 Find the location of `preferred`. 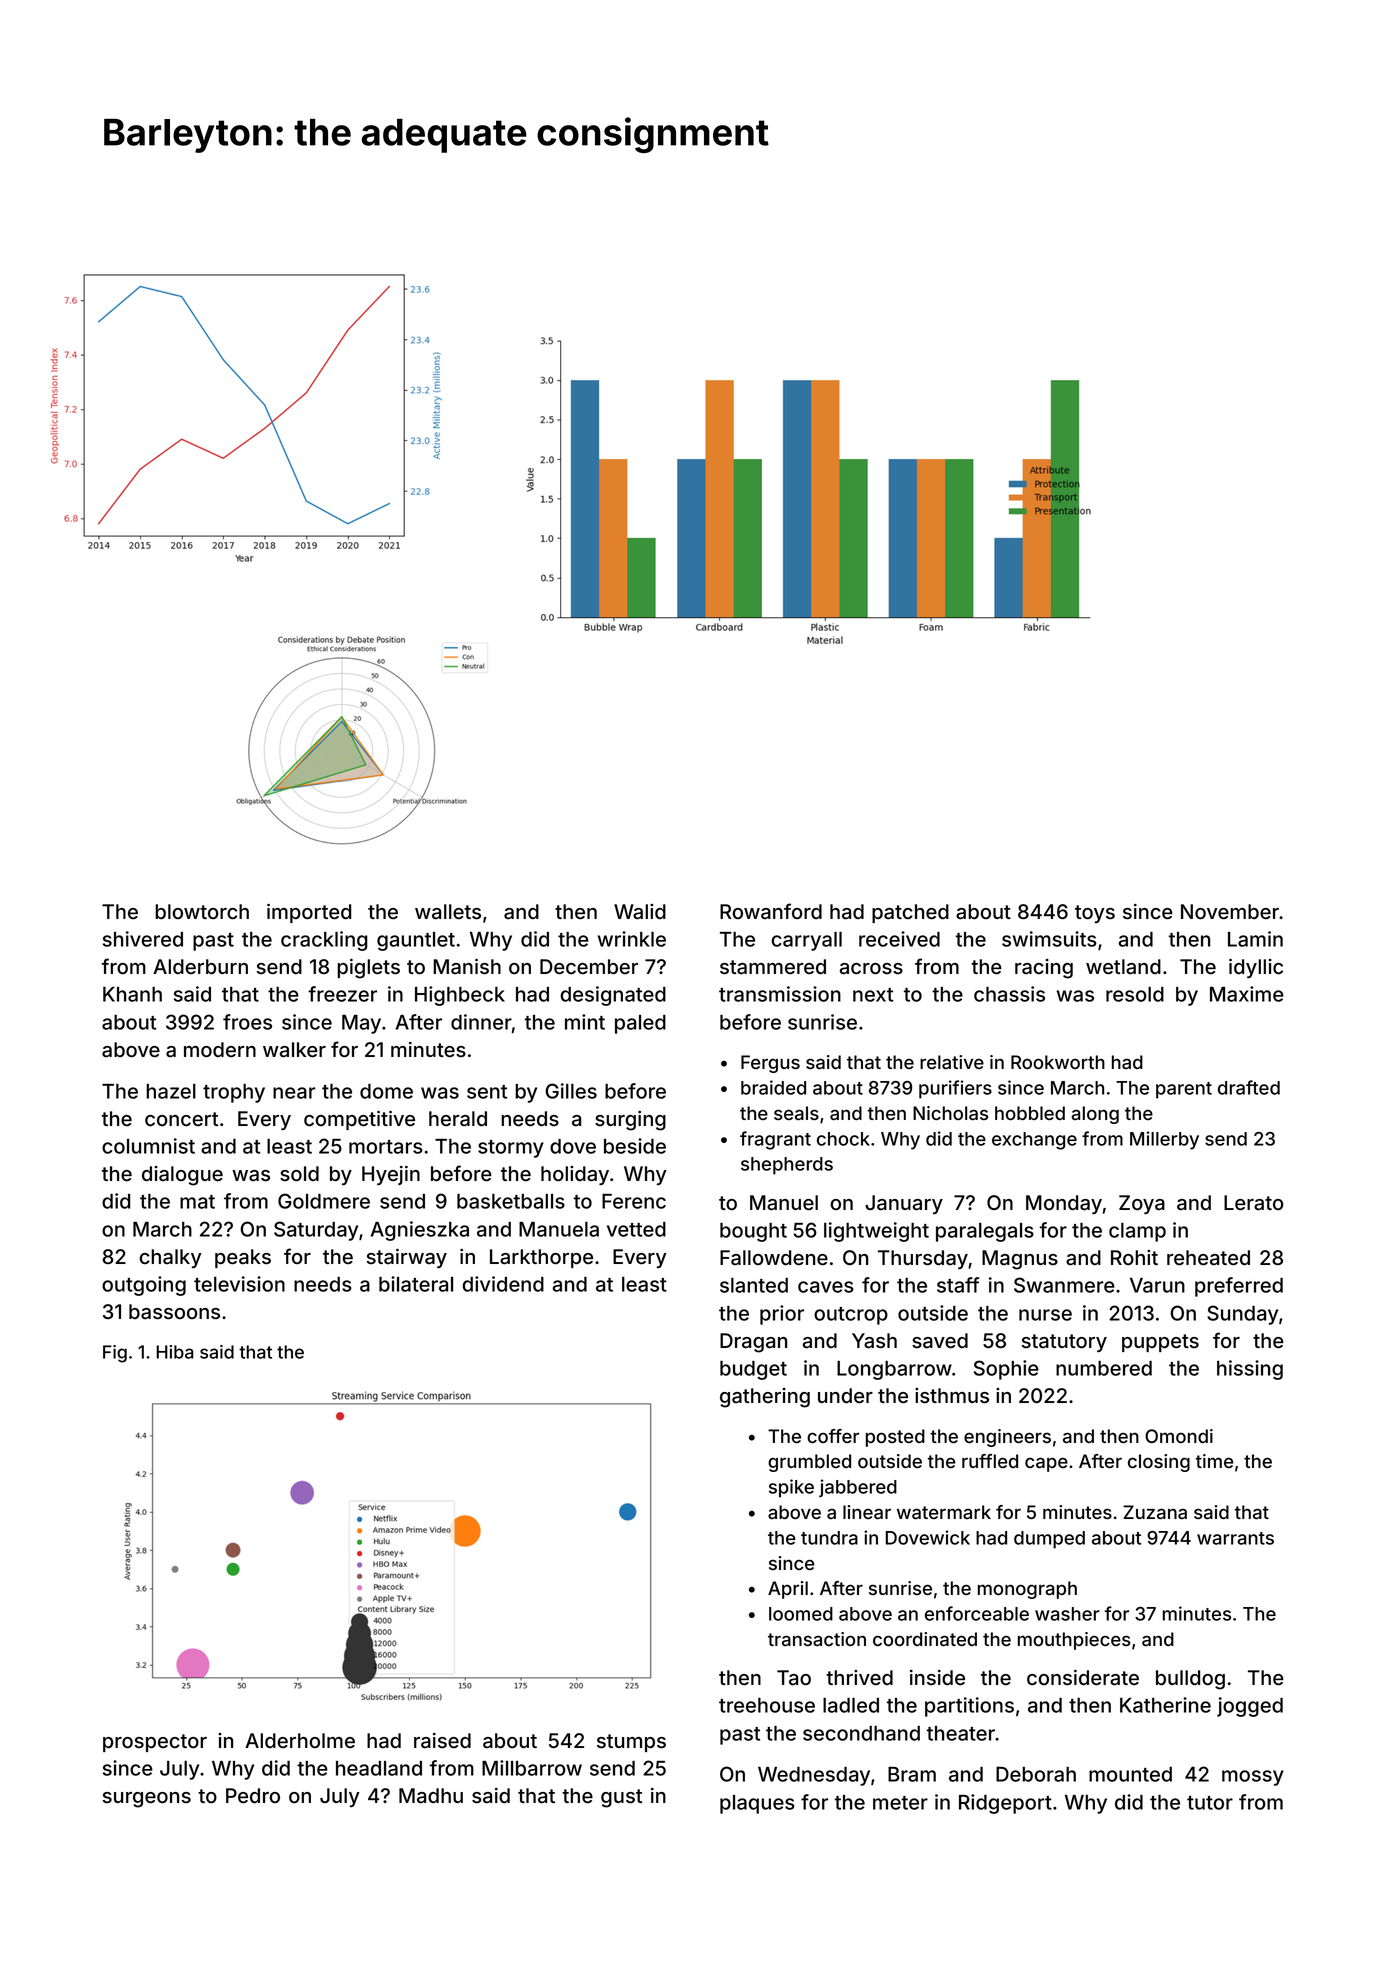

preferred is located at coordinates (1239, 1287).
